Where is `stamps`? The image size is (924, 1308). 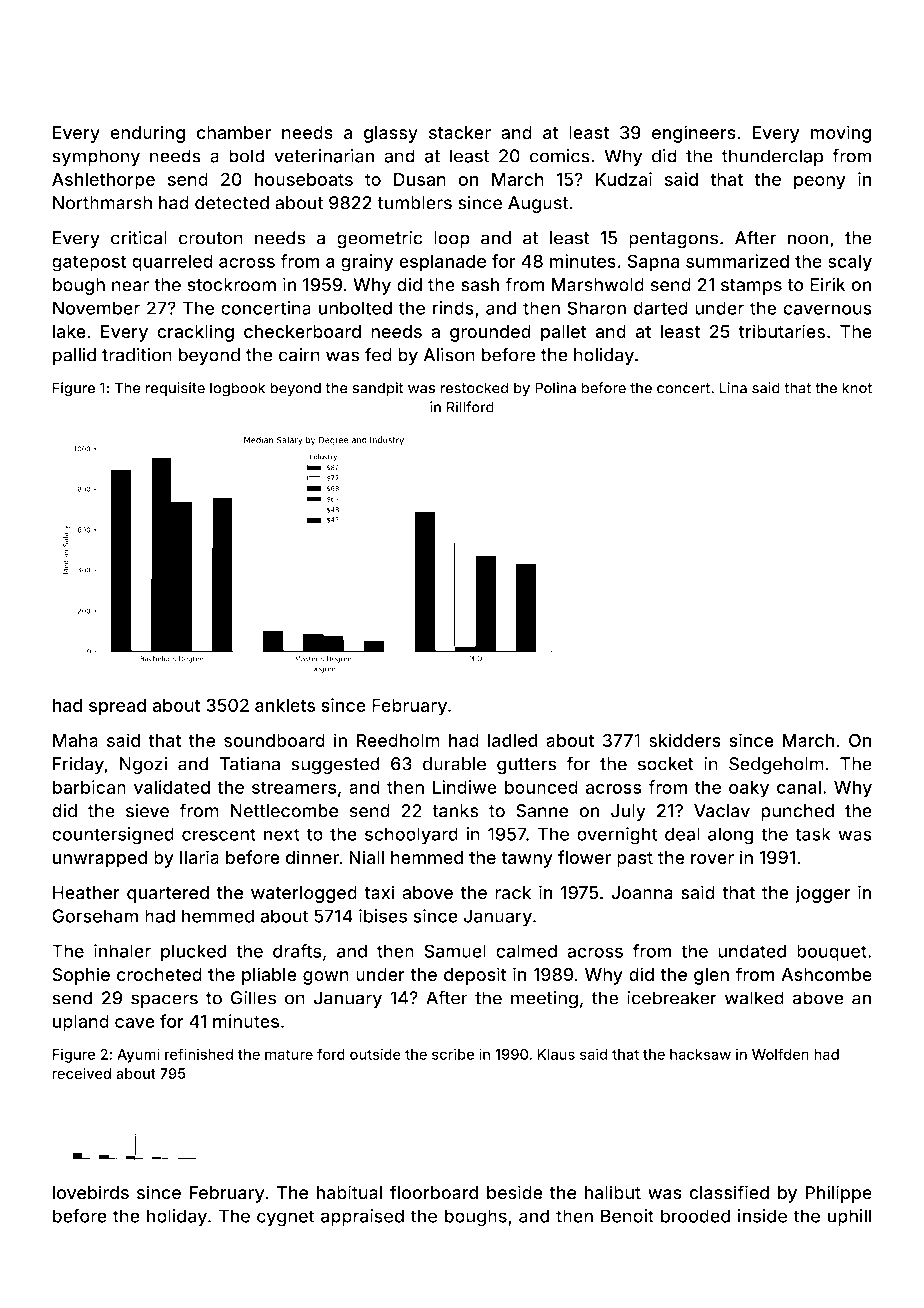 stamps is located at coordinates (751, 287).
